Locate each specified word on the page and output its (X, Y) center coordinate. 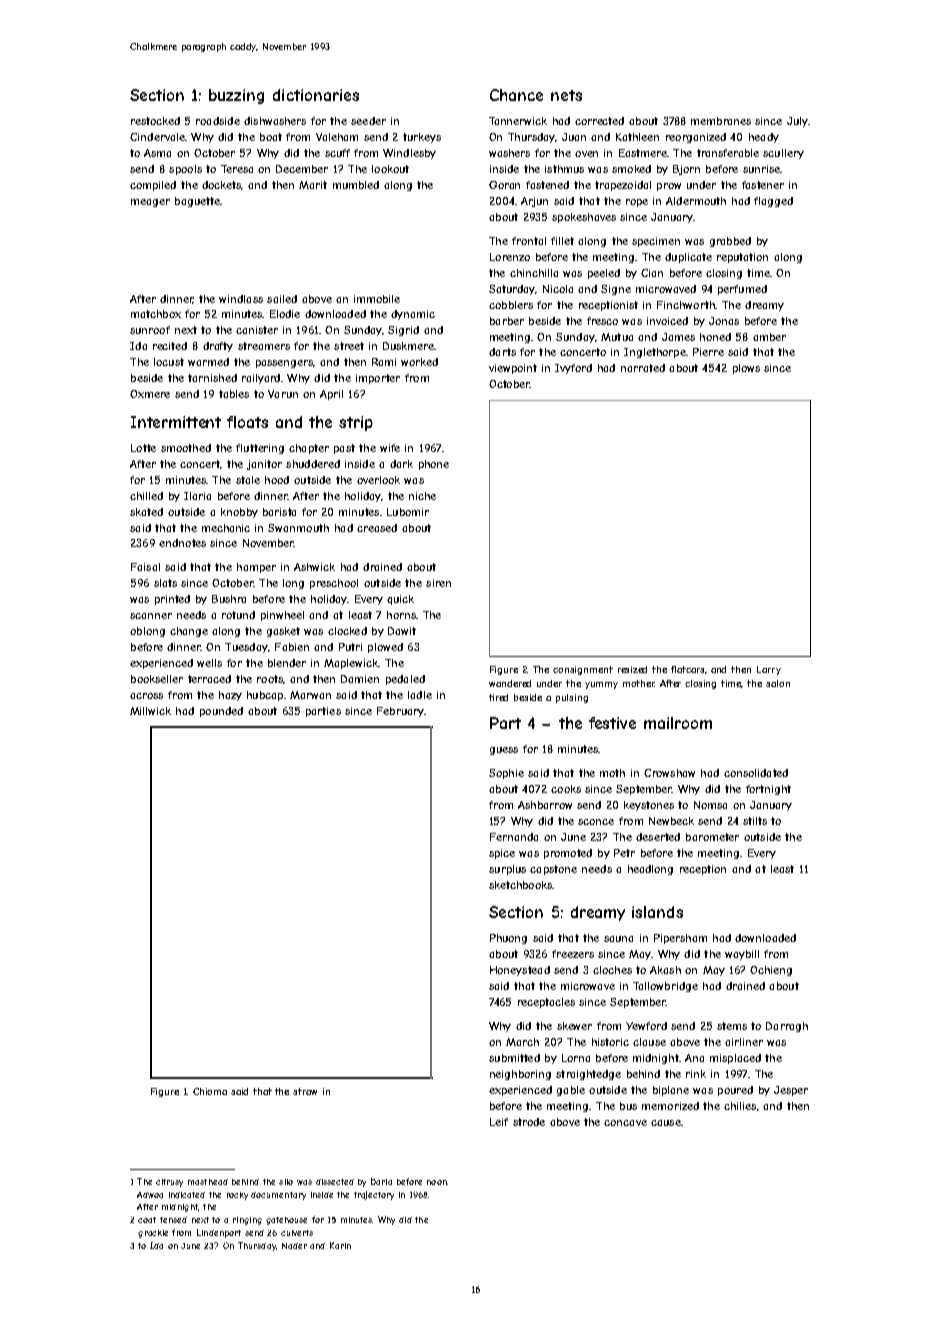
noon (437, 1182)
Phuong (508, 939)
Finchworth (686, 305)
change (189, 632)
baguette (197, 202)
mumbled (356, 185)
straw (305, 1091)
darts (502, 352)
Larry (769, 670)
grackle (153, 1234)
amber (769, 337)
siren (438, 583)
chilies (740, 1106)
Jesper (791, 1091)
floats (247, 422)
